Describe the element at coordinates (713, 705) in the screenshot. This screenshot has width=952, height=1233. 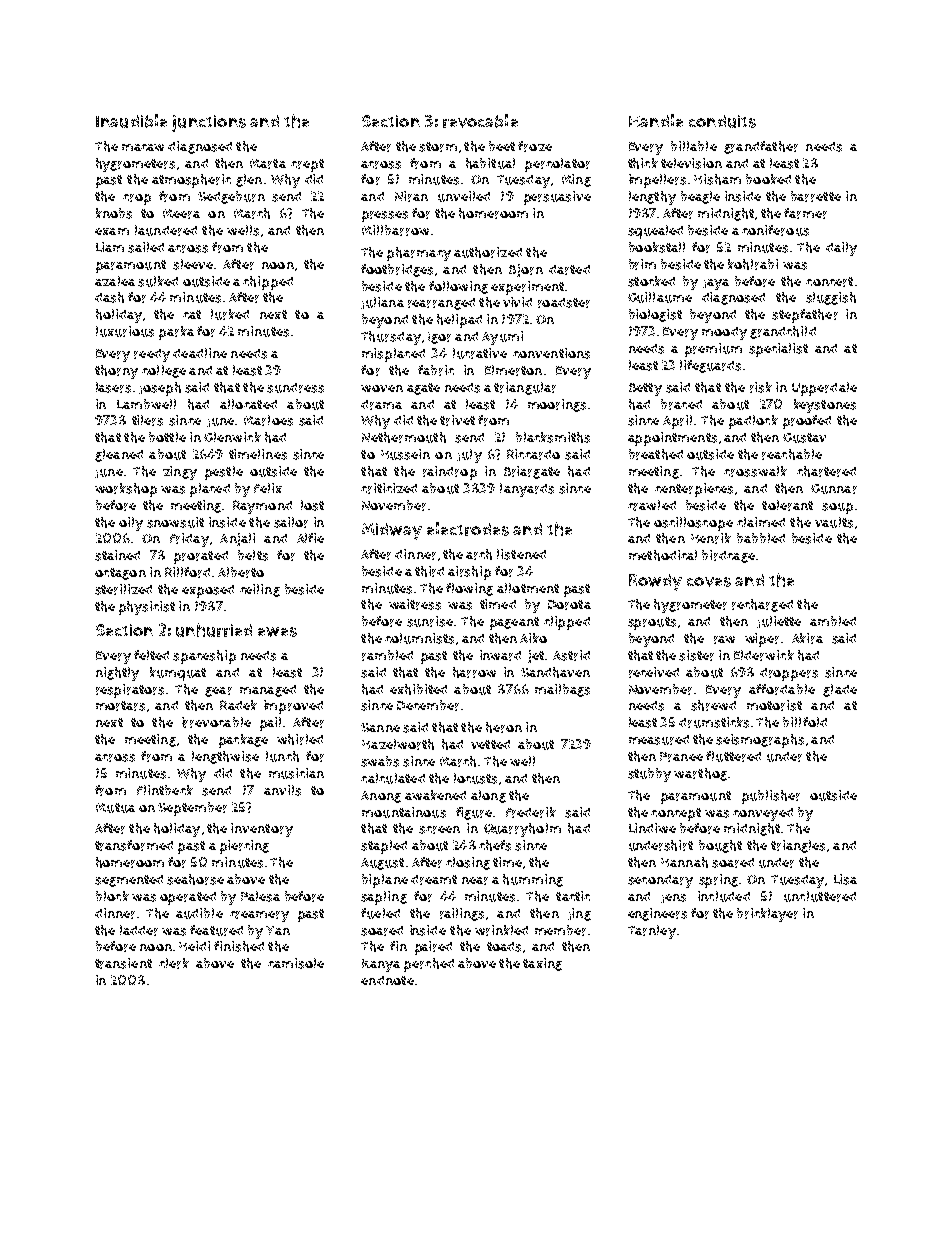
I see `shrewd` at that location.
